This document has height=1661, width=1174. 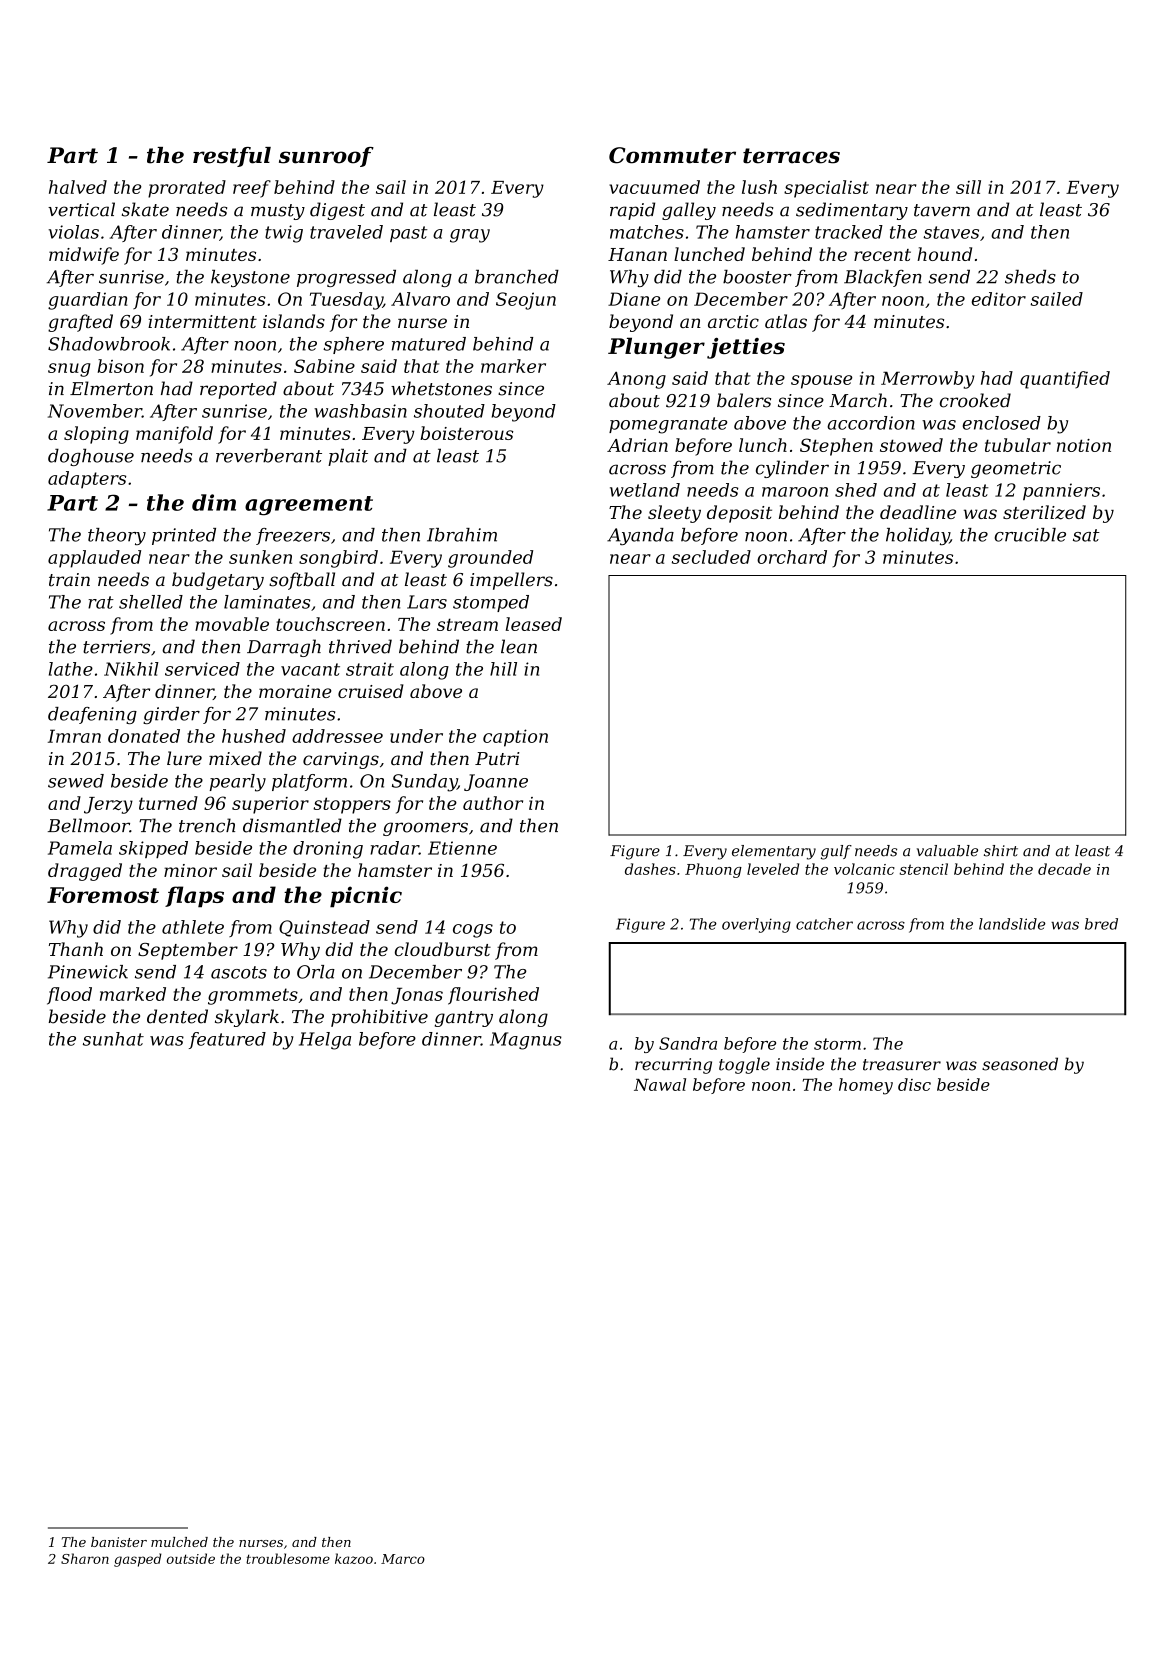 What do you see at coordinates (660, 1084) in the document?
I see `Nawal` at bounding box center [660, 1084].
